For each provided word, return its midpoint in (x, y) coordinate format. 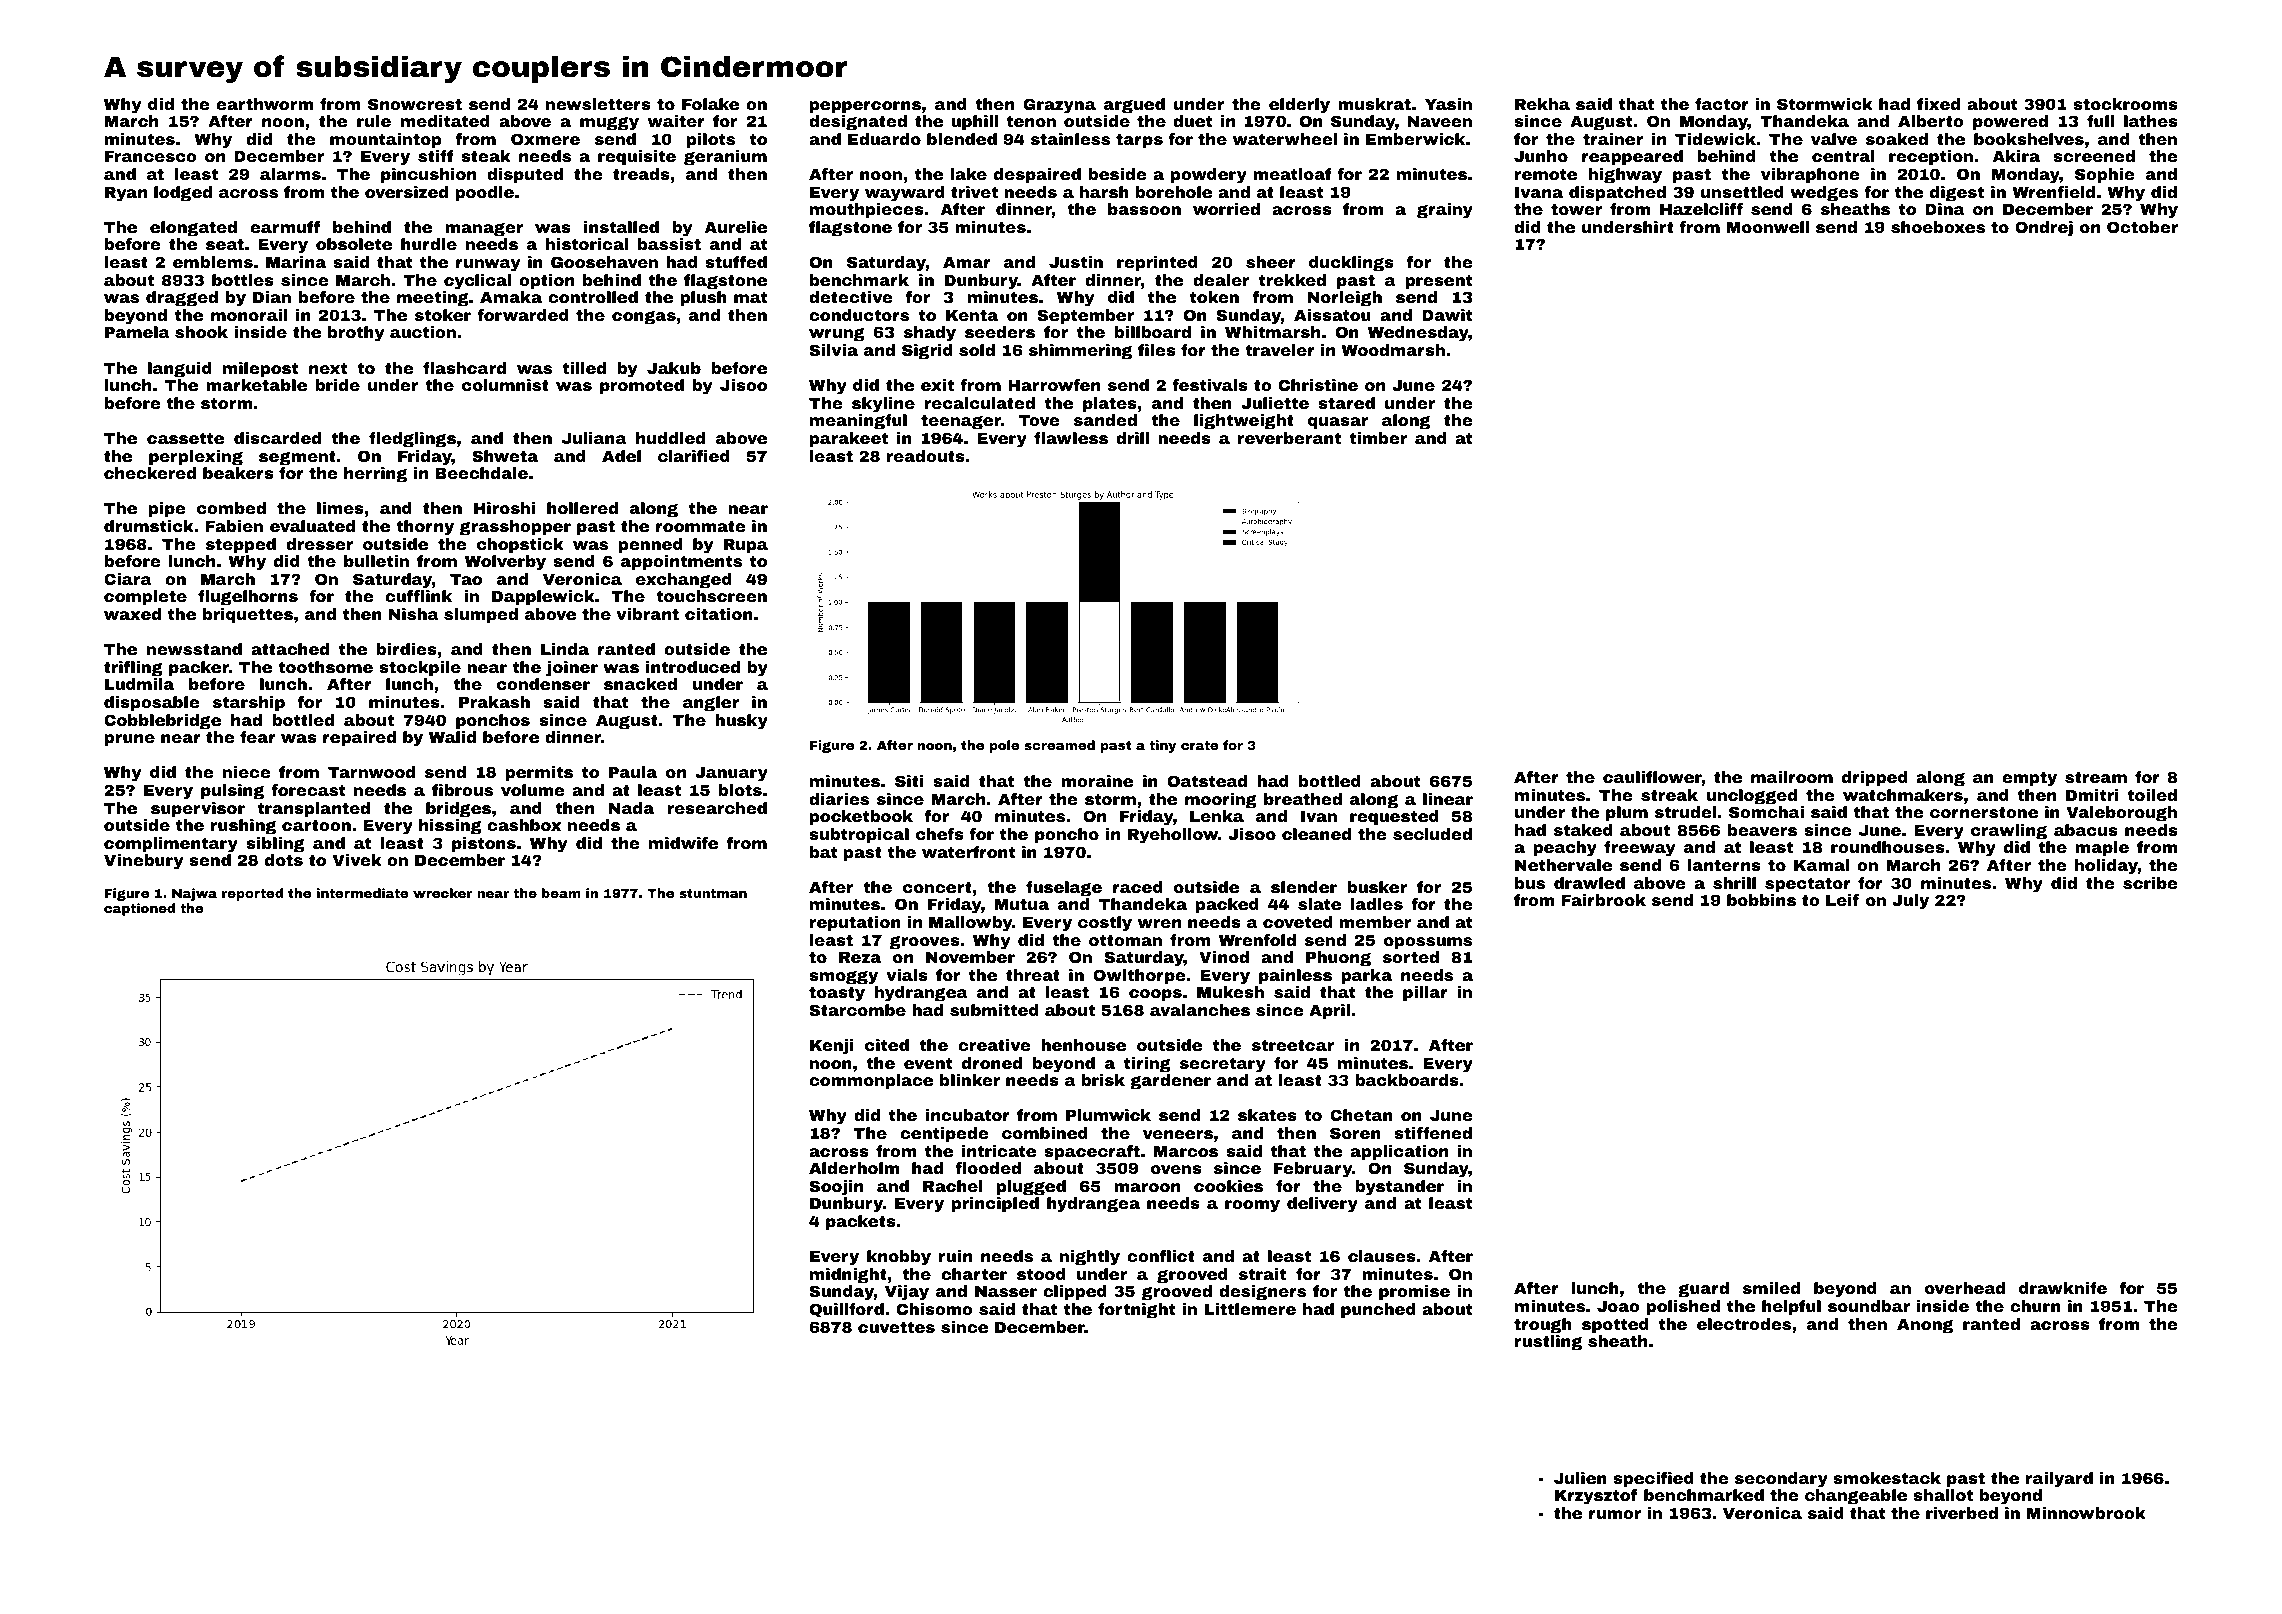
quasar (1338, 423)
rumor (1615, 1514)
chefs (940, 834)
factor (1722, 104)
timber (1378, 438)
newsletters (598, 104)
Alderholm (854, 1168)
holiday (2106, 867)
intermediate (363, 893)
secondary (1781, 1480)
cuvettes (896, 1327)
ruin (955, 1256)
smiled (1771, 1288)
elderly (1299, 106)
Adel (621, 456)
